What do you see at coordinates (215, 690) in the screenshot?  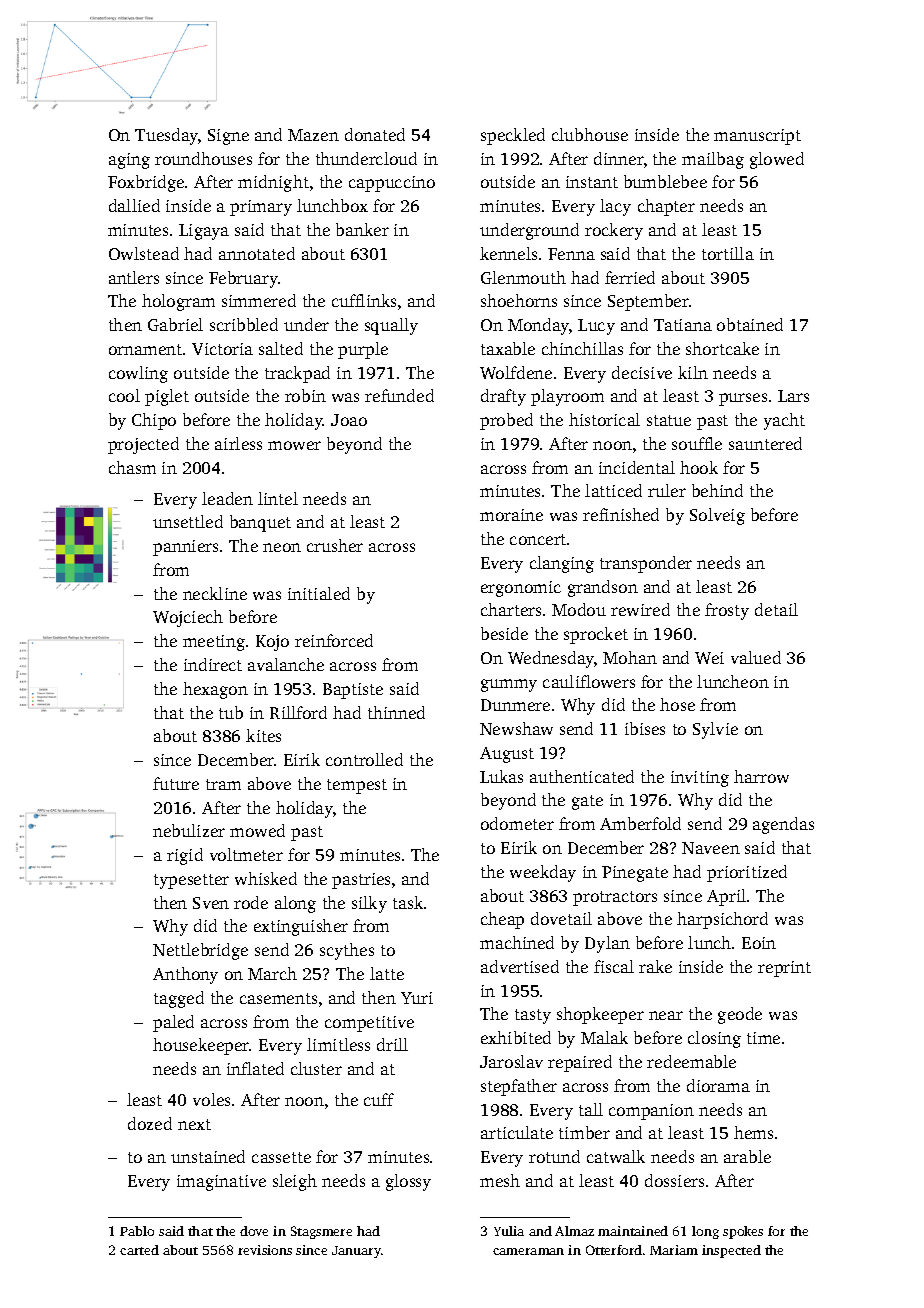 I see `hexagon` at bounding box center [215, 690].
